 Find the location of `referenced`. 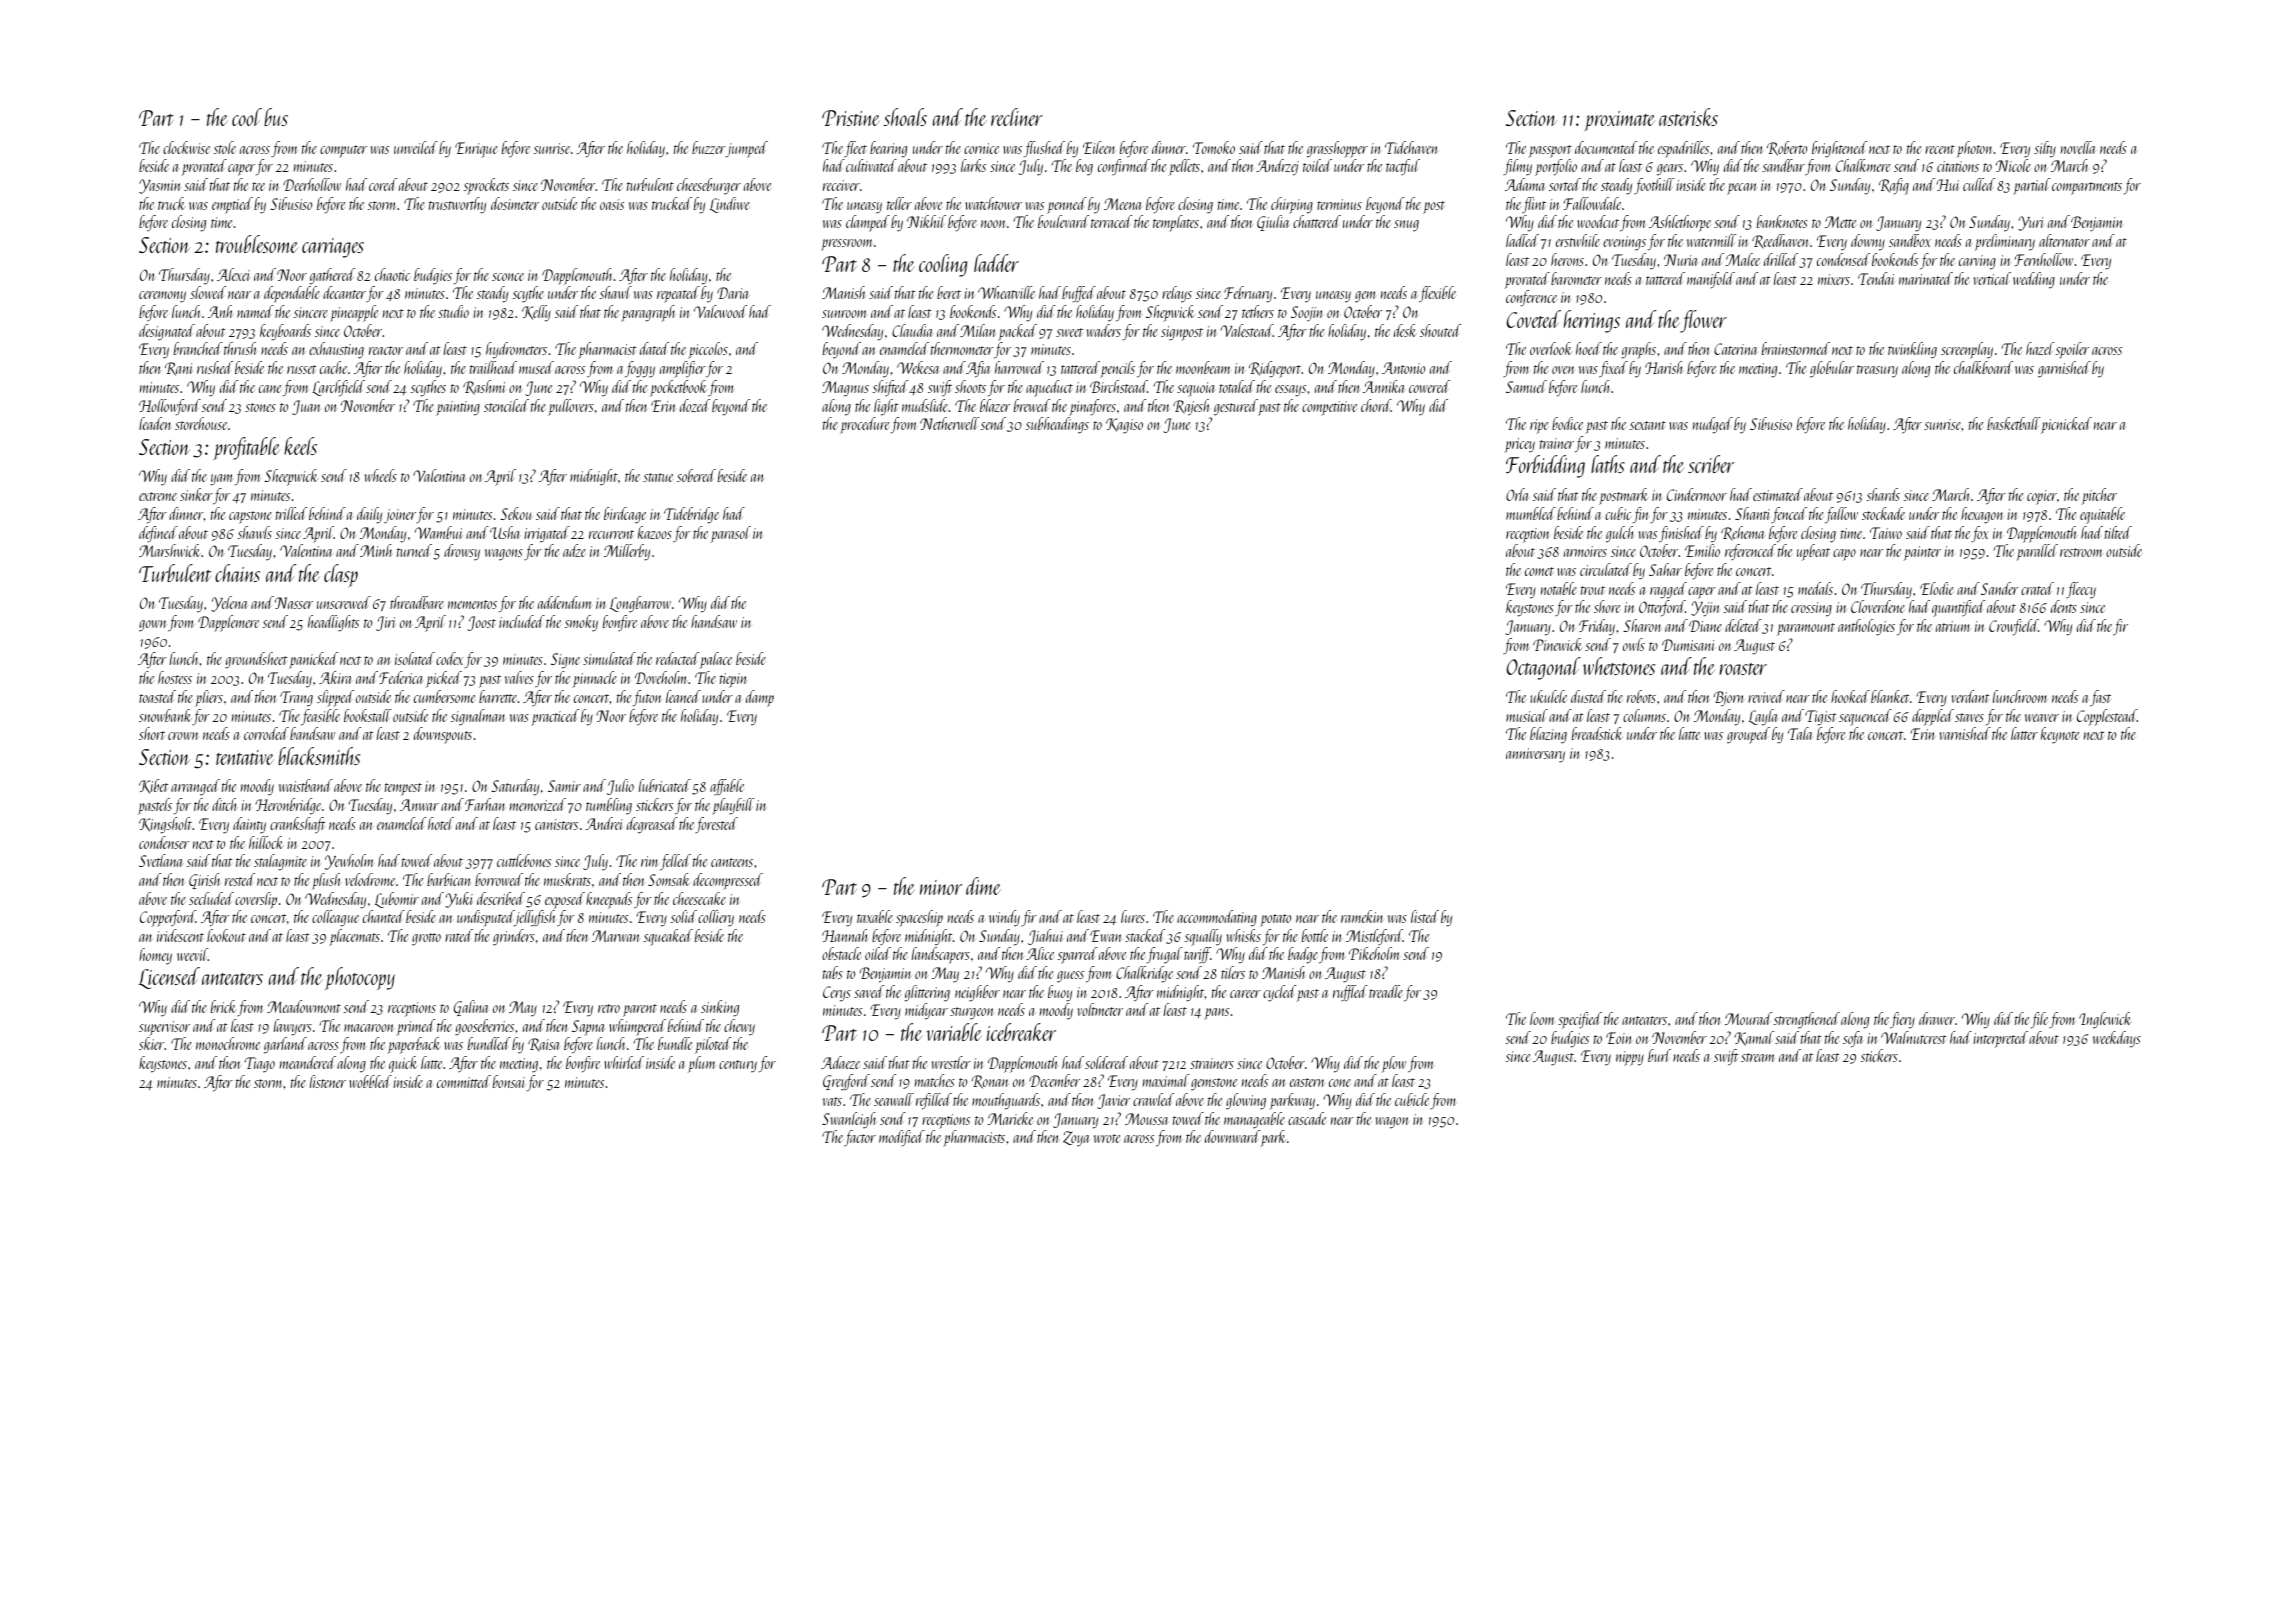

referenced is located at coordinates (1750, 552).
